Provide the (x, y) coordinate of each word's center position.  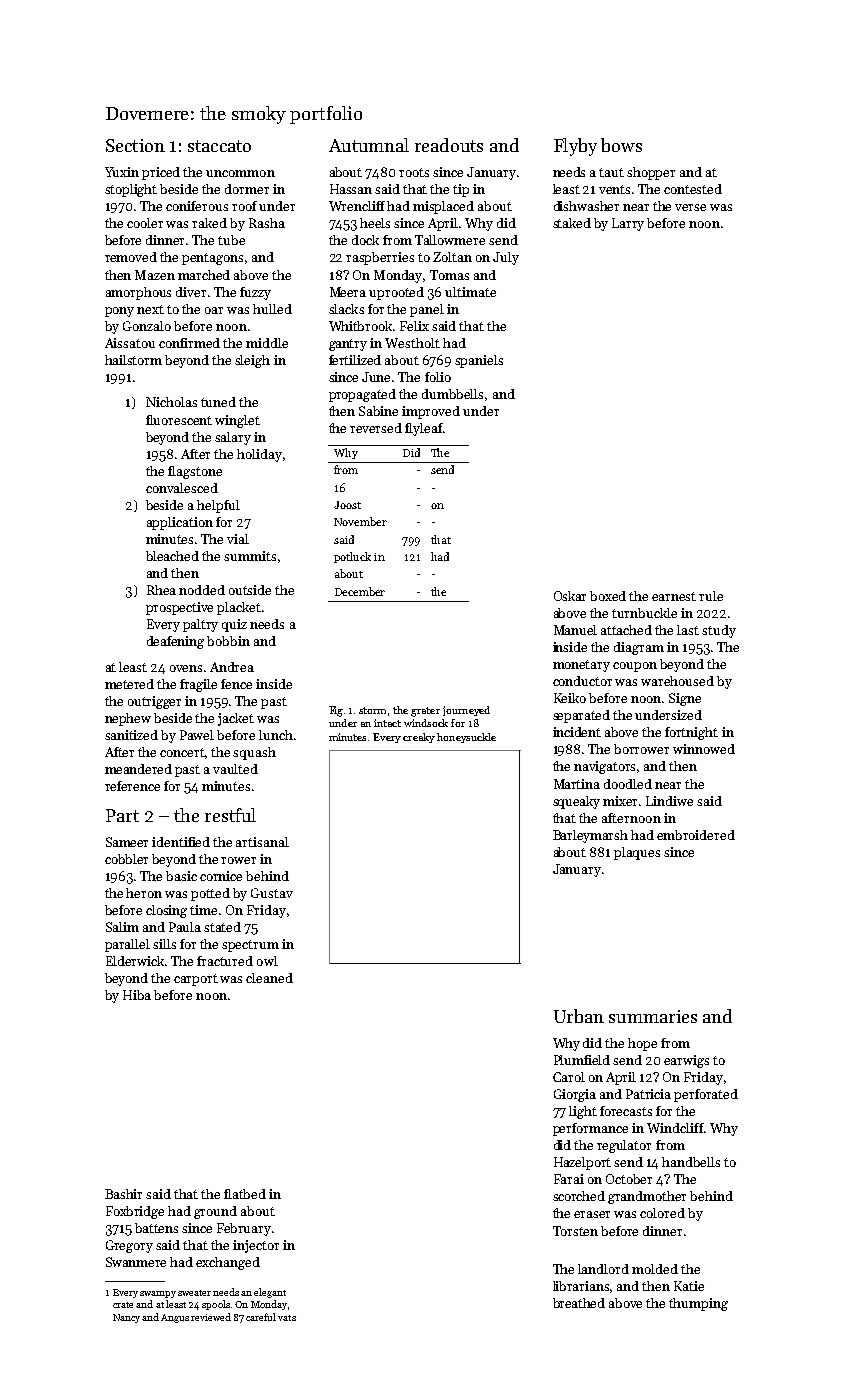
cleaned (269, 978)
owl (267, 961)
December (360, 591)
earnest (674, 596)
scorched (579, 1196)
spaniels (479, 361)
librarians (582, 1287)
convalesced (182, 488)
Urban (579, 1016)
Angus (175, 1318)
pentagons (212, 259)
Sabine (378, 411)
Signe (685, 699)
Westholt (412, 343)
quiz (234, 625)
